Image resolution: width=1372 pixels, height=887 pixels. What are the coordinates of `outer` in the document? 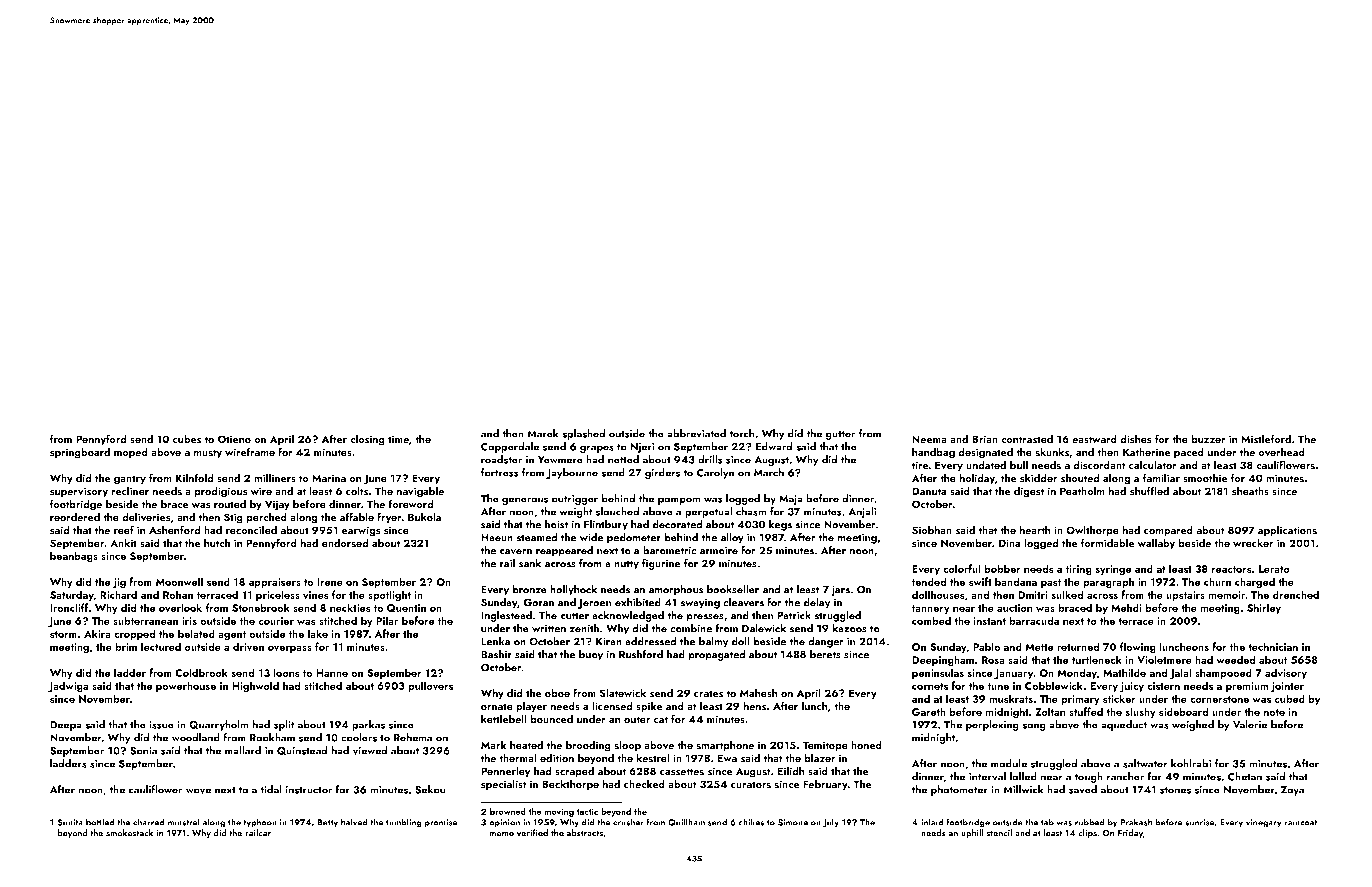 It's located at (637, 719).
